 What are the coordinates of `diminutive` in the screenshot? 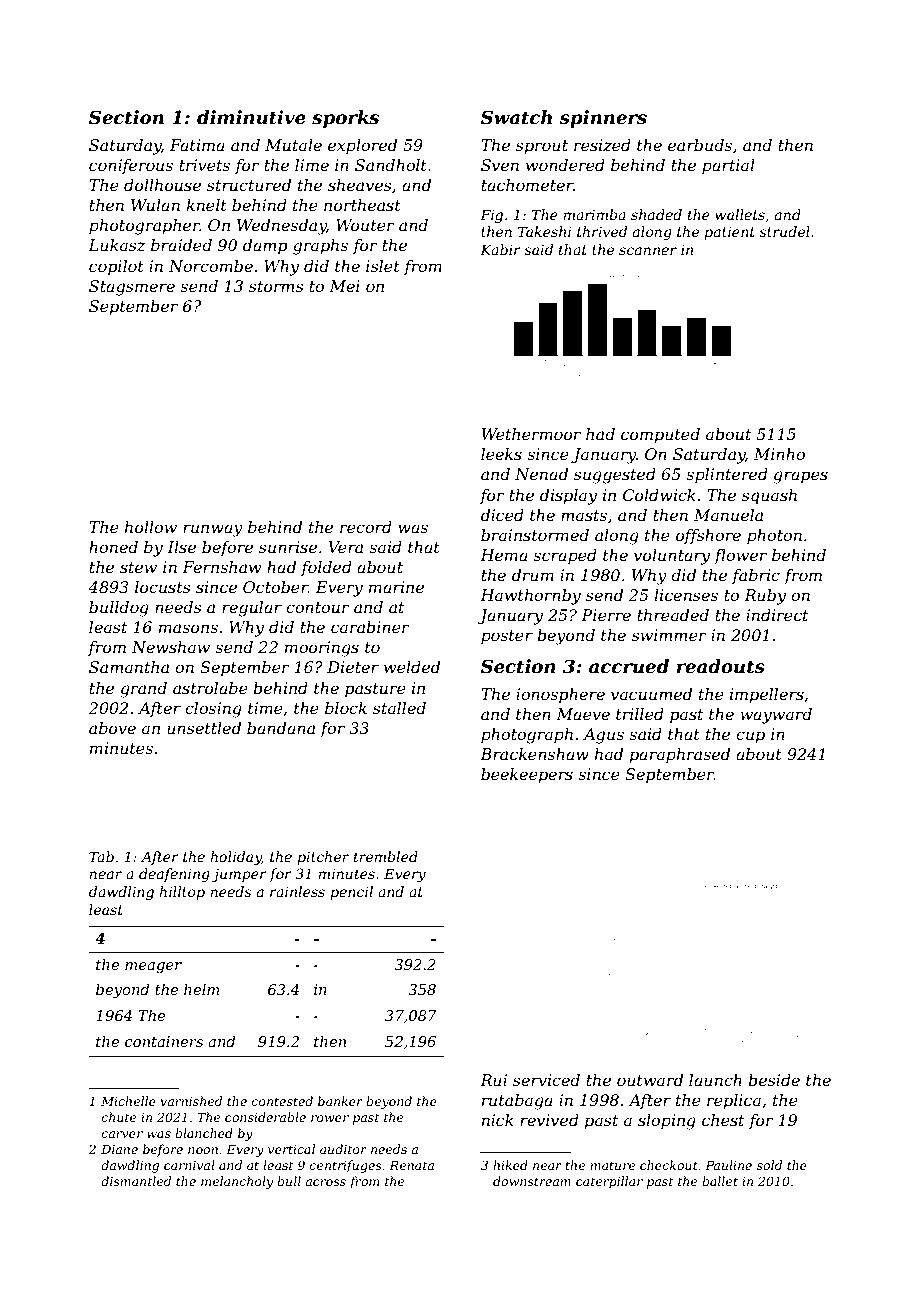 It's located at (251, 117).
